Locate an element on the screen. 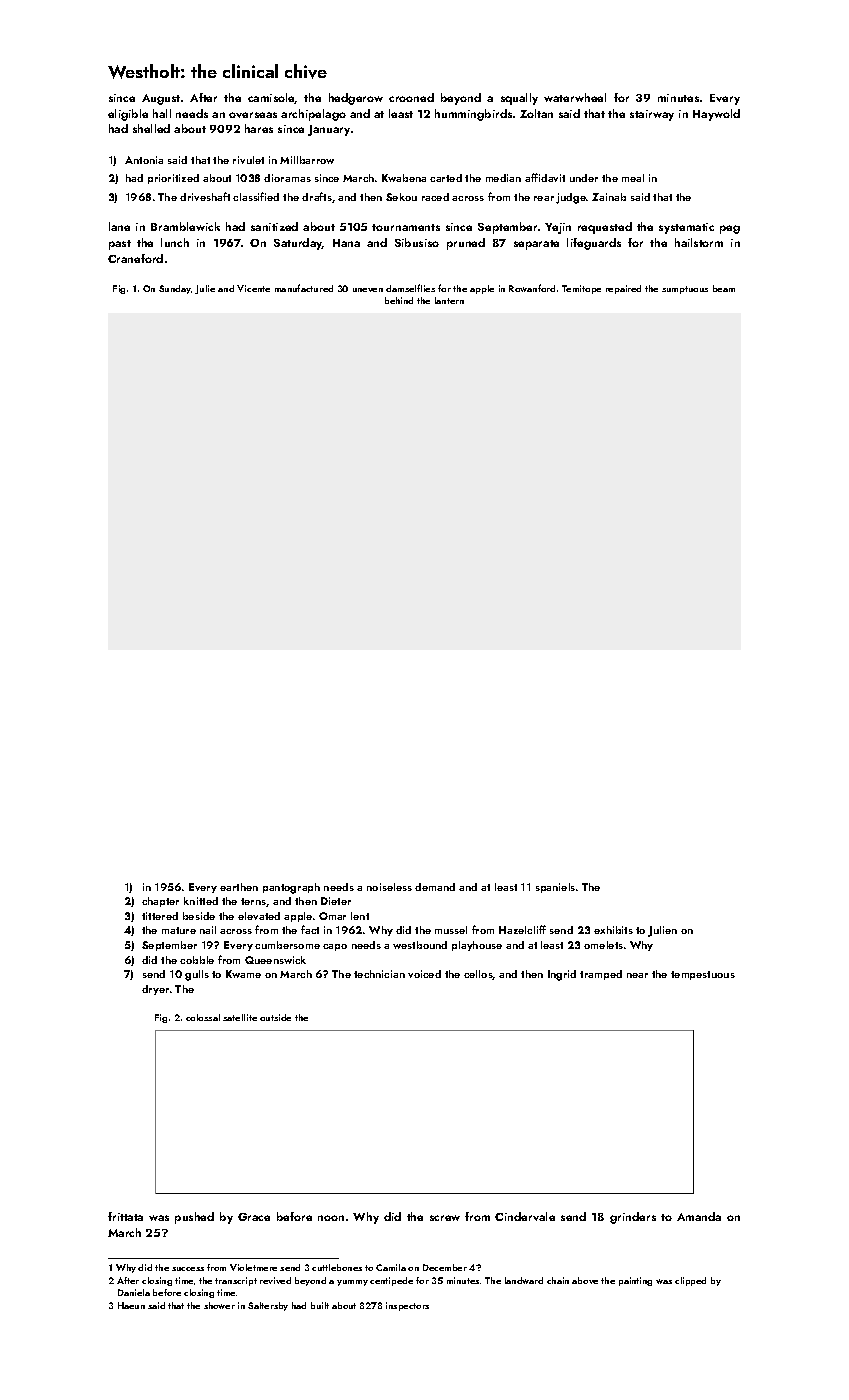  demand is located at coordinates (435, 887).
